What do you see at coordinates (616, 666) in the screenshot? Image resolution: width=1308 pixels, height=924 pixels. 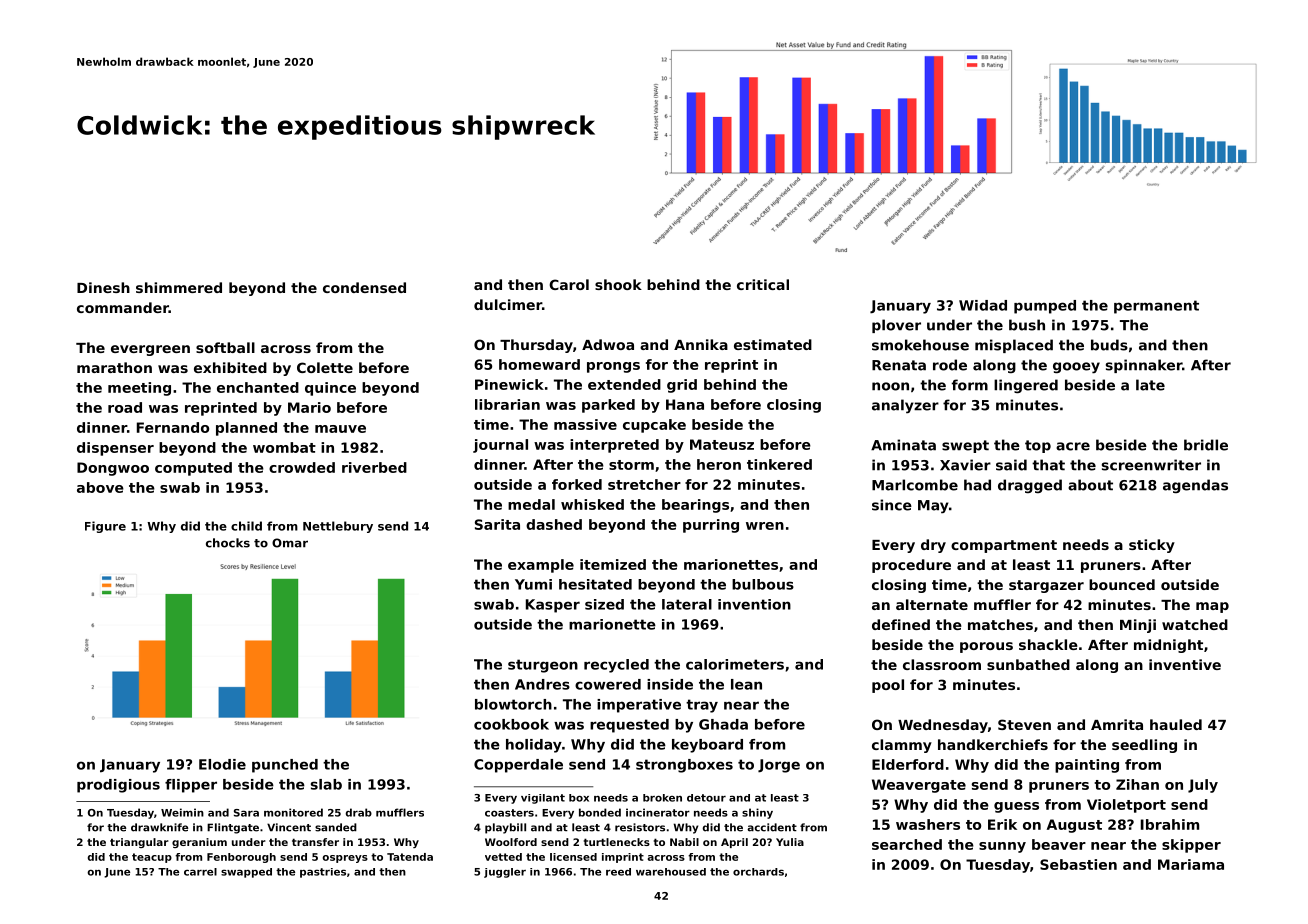 I see `recycled` at bounding box center [616, 666].
